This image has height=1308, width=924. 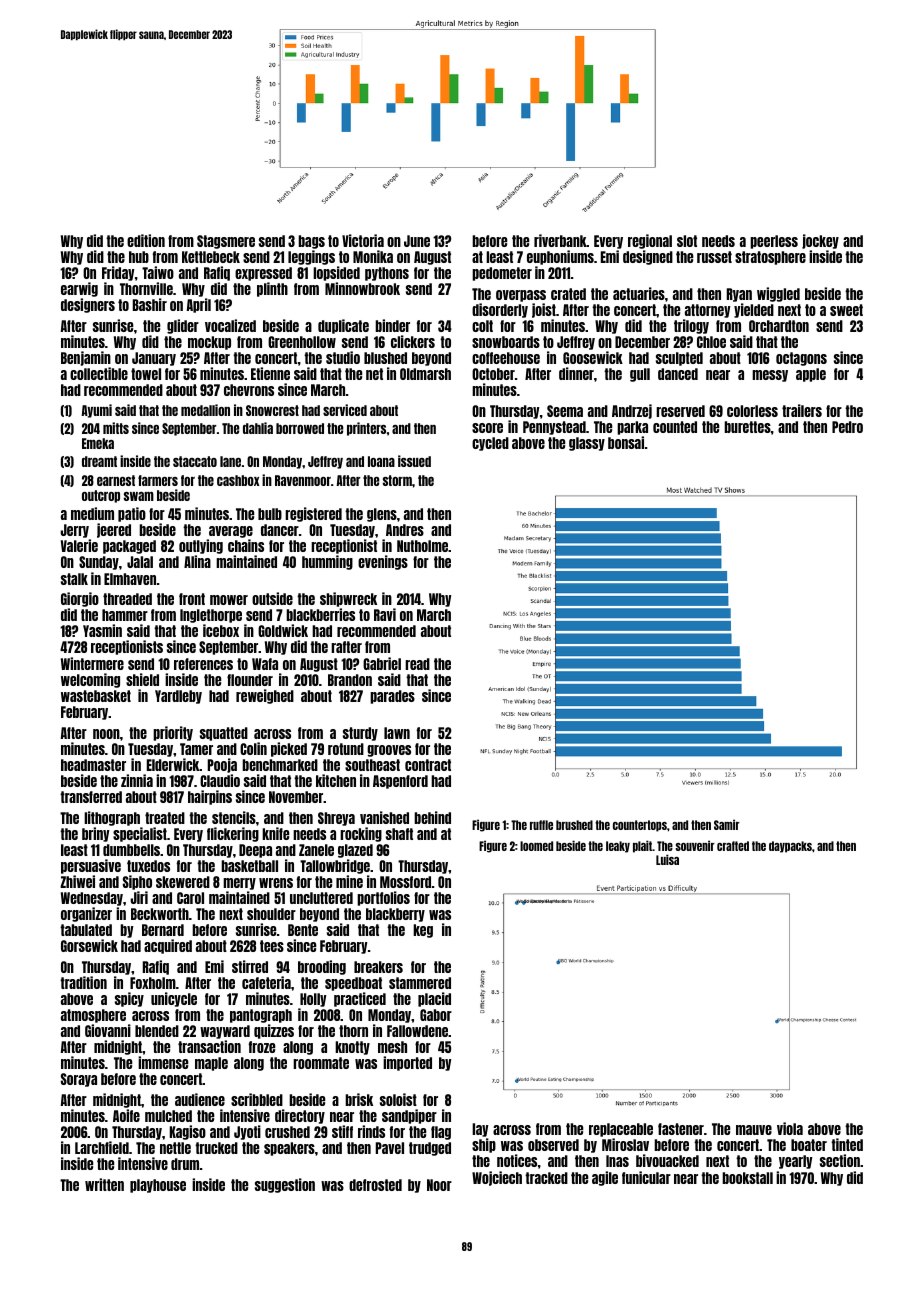 I want to click on staccato, so click(x=195, y=461).
